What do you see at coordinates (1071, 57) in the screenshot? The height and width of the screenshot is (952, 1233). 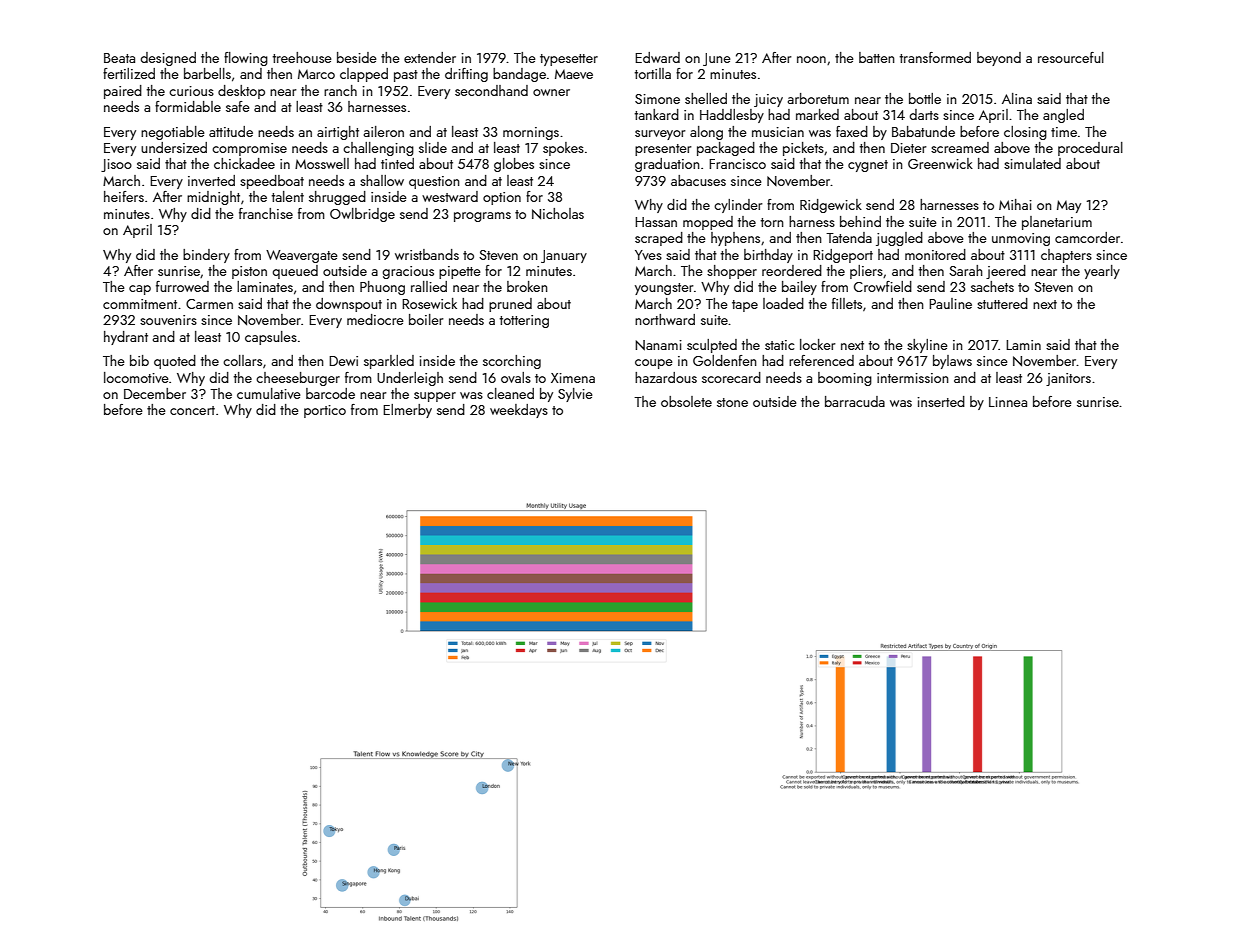 I see `resourceful` at bounding box center [1071, 57].
